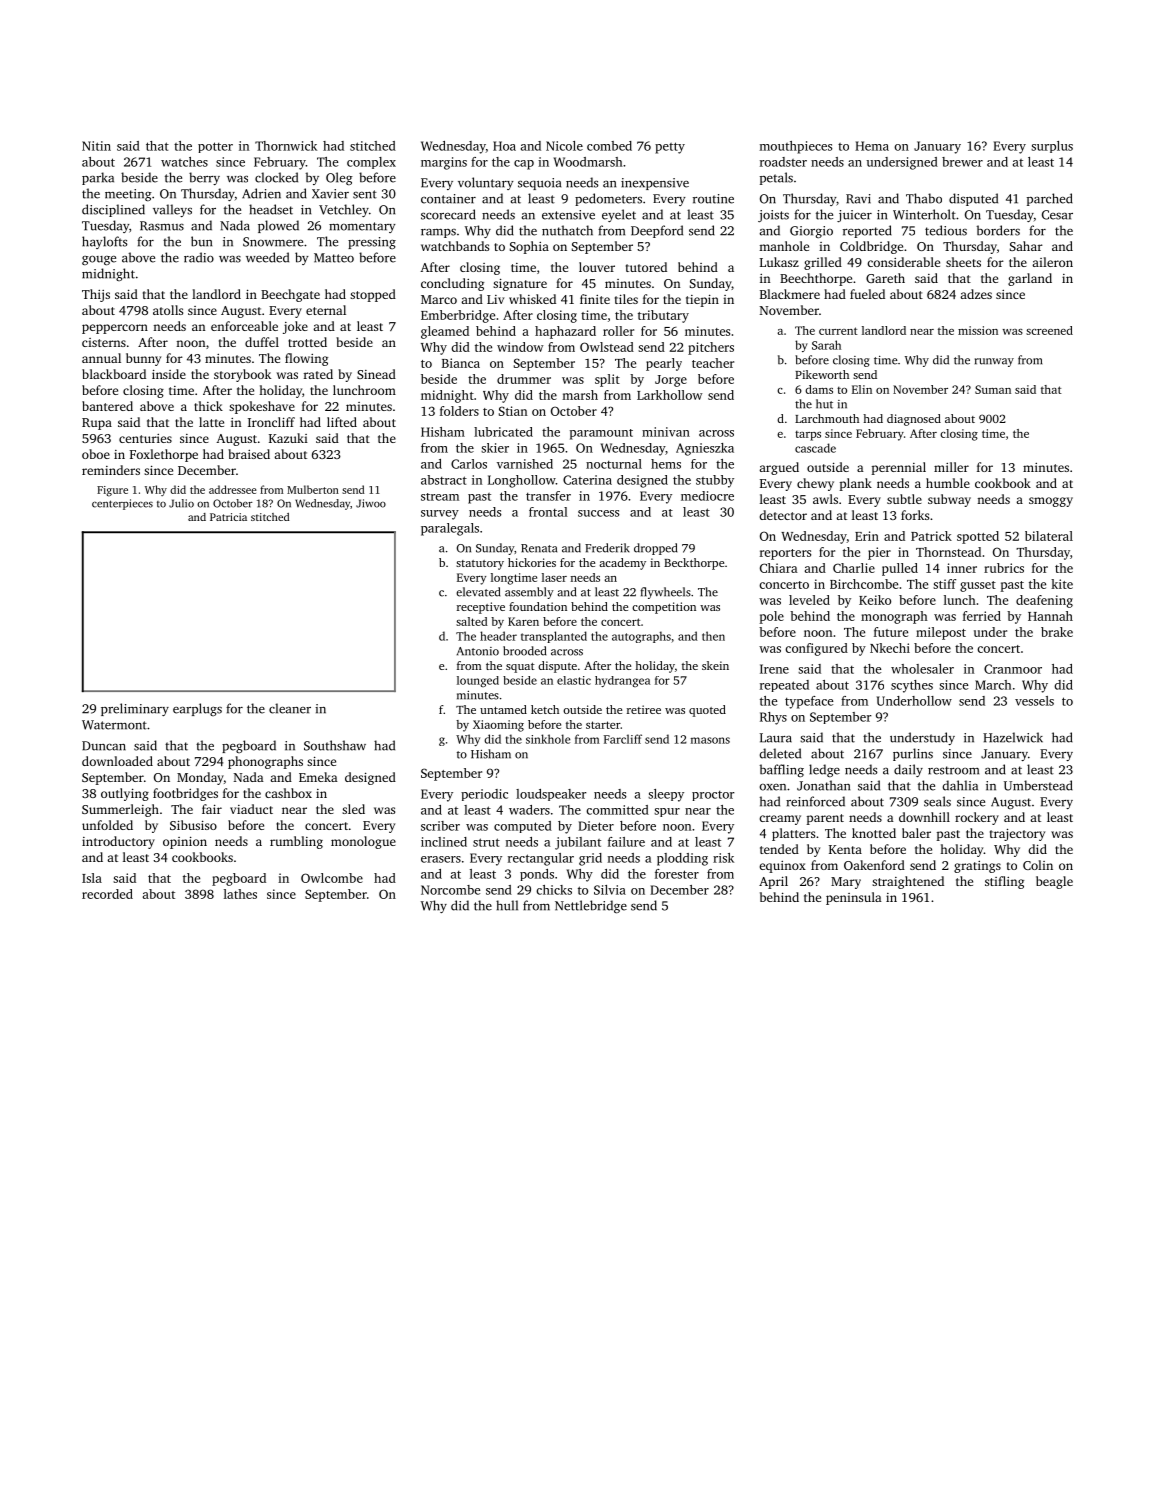  What do you see at coordinates (249, 454) in the document?
I see `braised` at bounding box center [249, 454].
